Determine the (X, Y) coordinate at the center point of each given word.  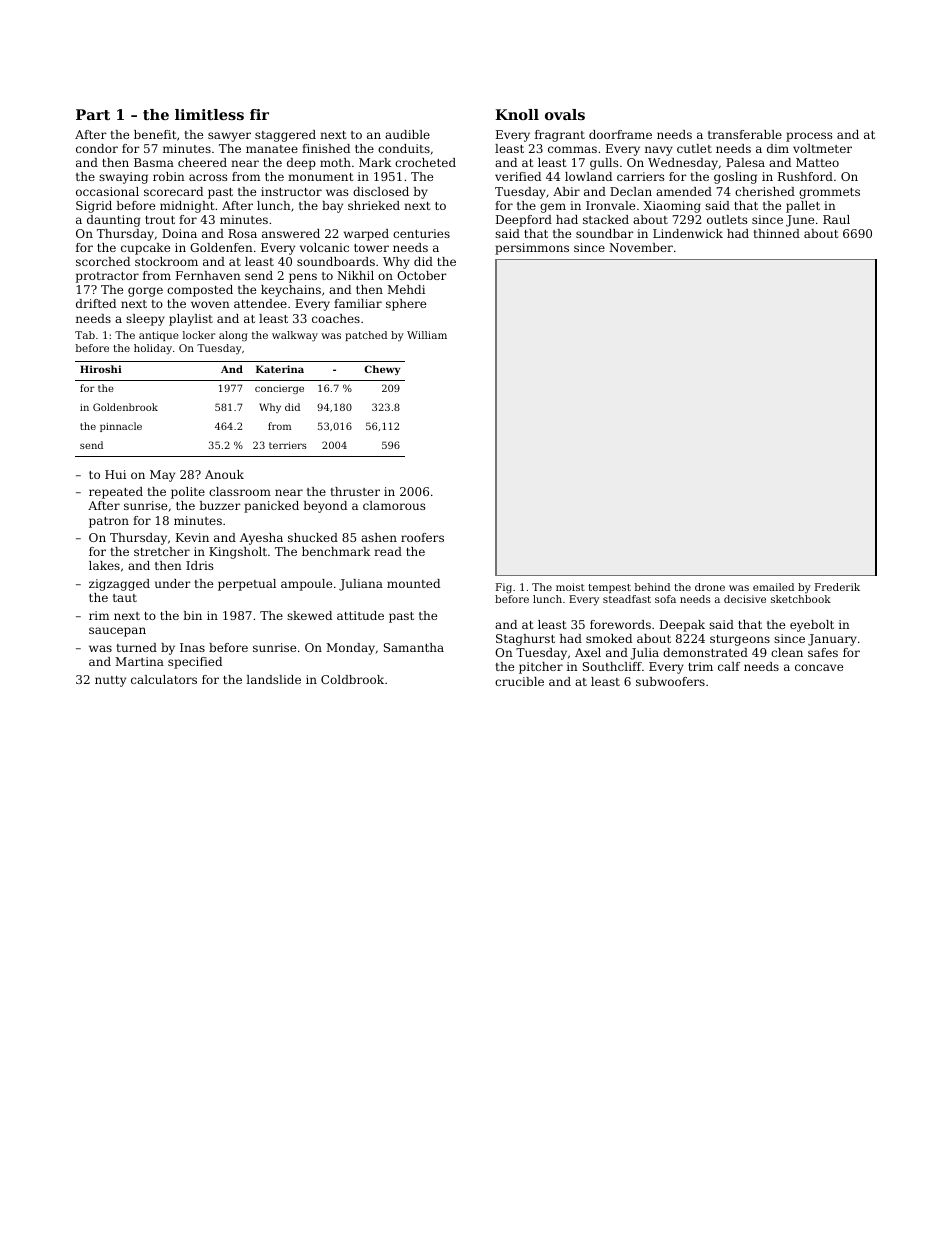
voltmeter (822, 148)
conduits (404, 148)
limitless (209, 114)
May (162, 476)
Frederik (837, 587)
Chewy (382, 370)
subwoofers (670, 681)
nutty (110, 681)
